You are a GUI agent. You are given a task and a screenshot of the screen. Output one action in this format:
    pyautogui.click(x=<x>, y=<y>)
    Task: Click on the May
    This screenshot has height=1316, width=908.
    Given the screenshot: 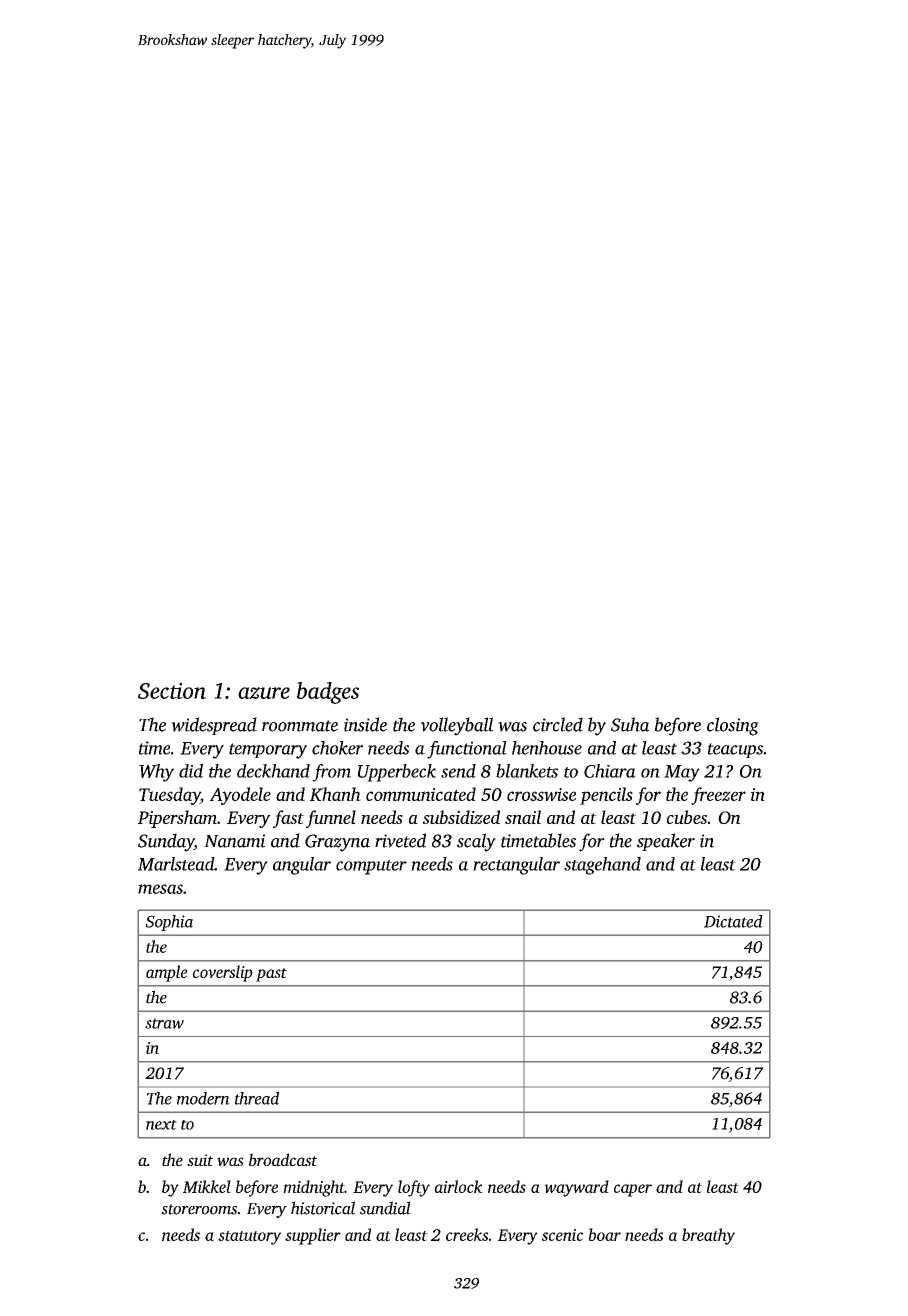 What is the action you would take?
    pyautogui.click(x=682, y=773)
